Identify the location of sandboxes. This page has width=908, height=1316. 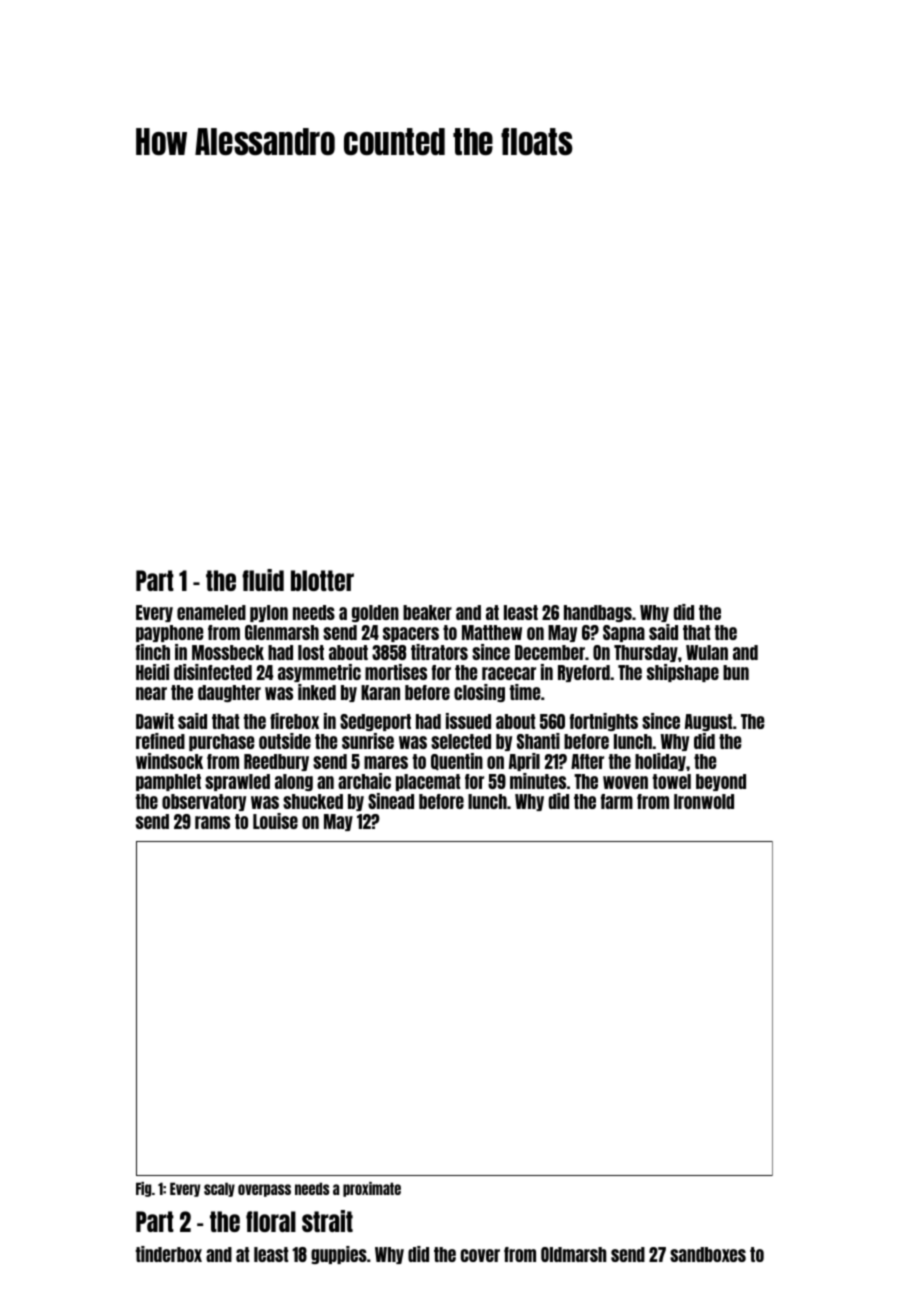
(708, 1254).
